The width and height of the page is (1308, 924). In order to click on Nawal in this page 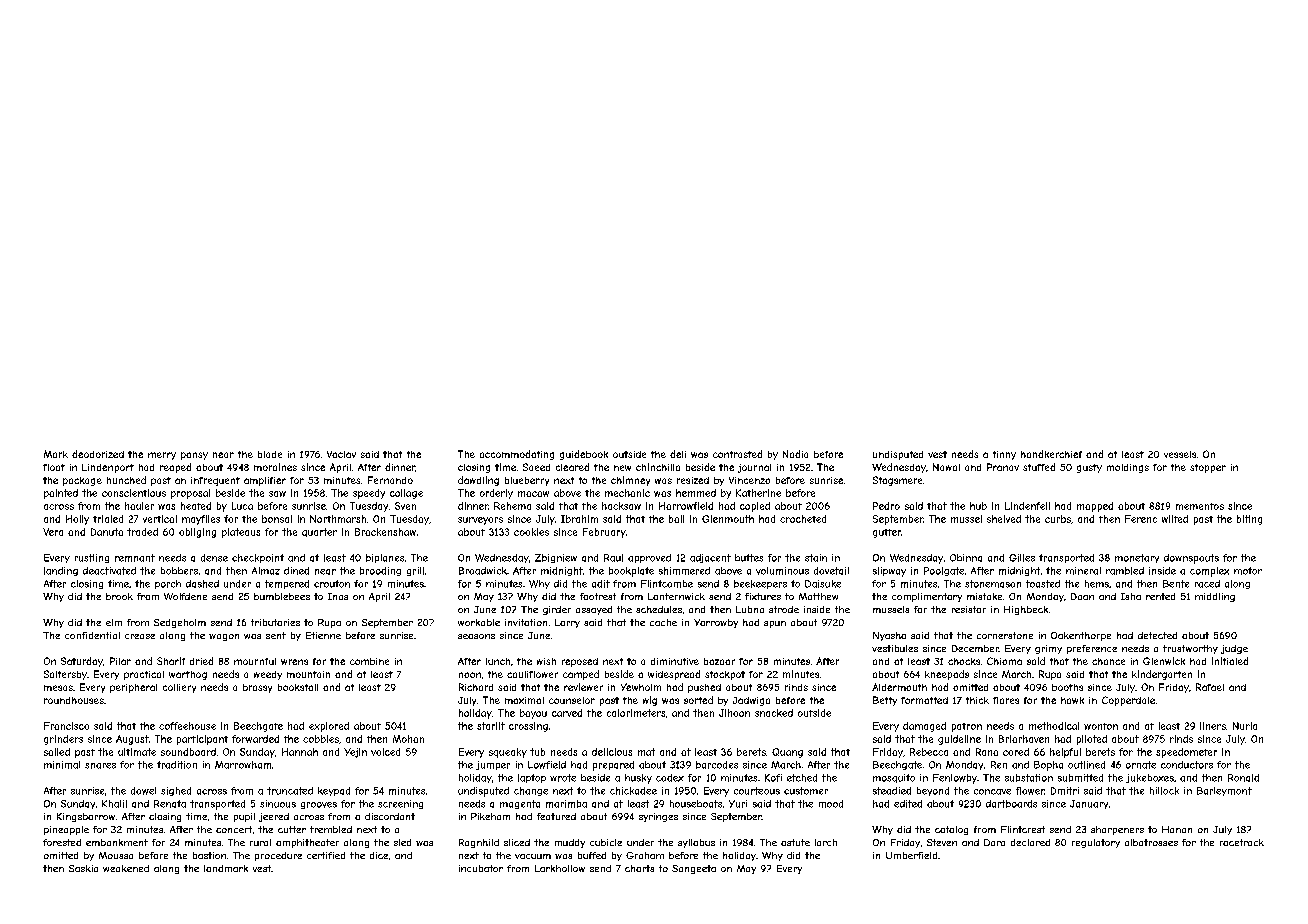, I will do `click(946, 467)`.
